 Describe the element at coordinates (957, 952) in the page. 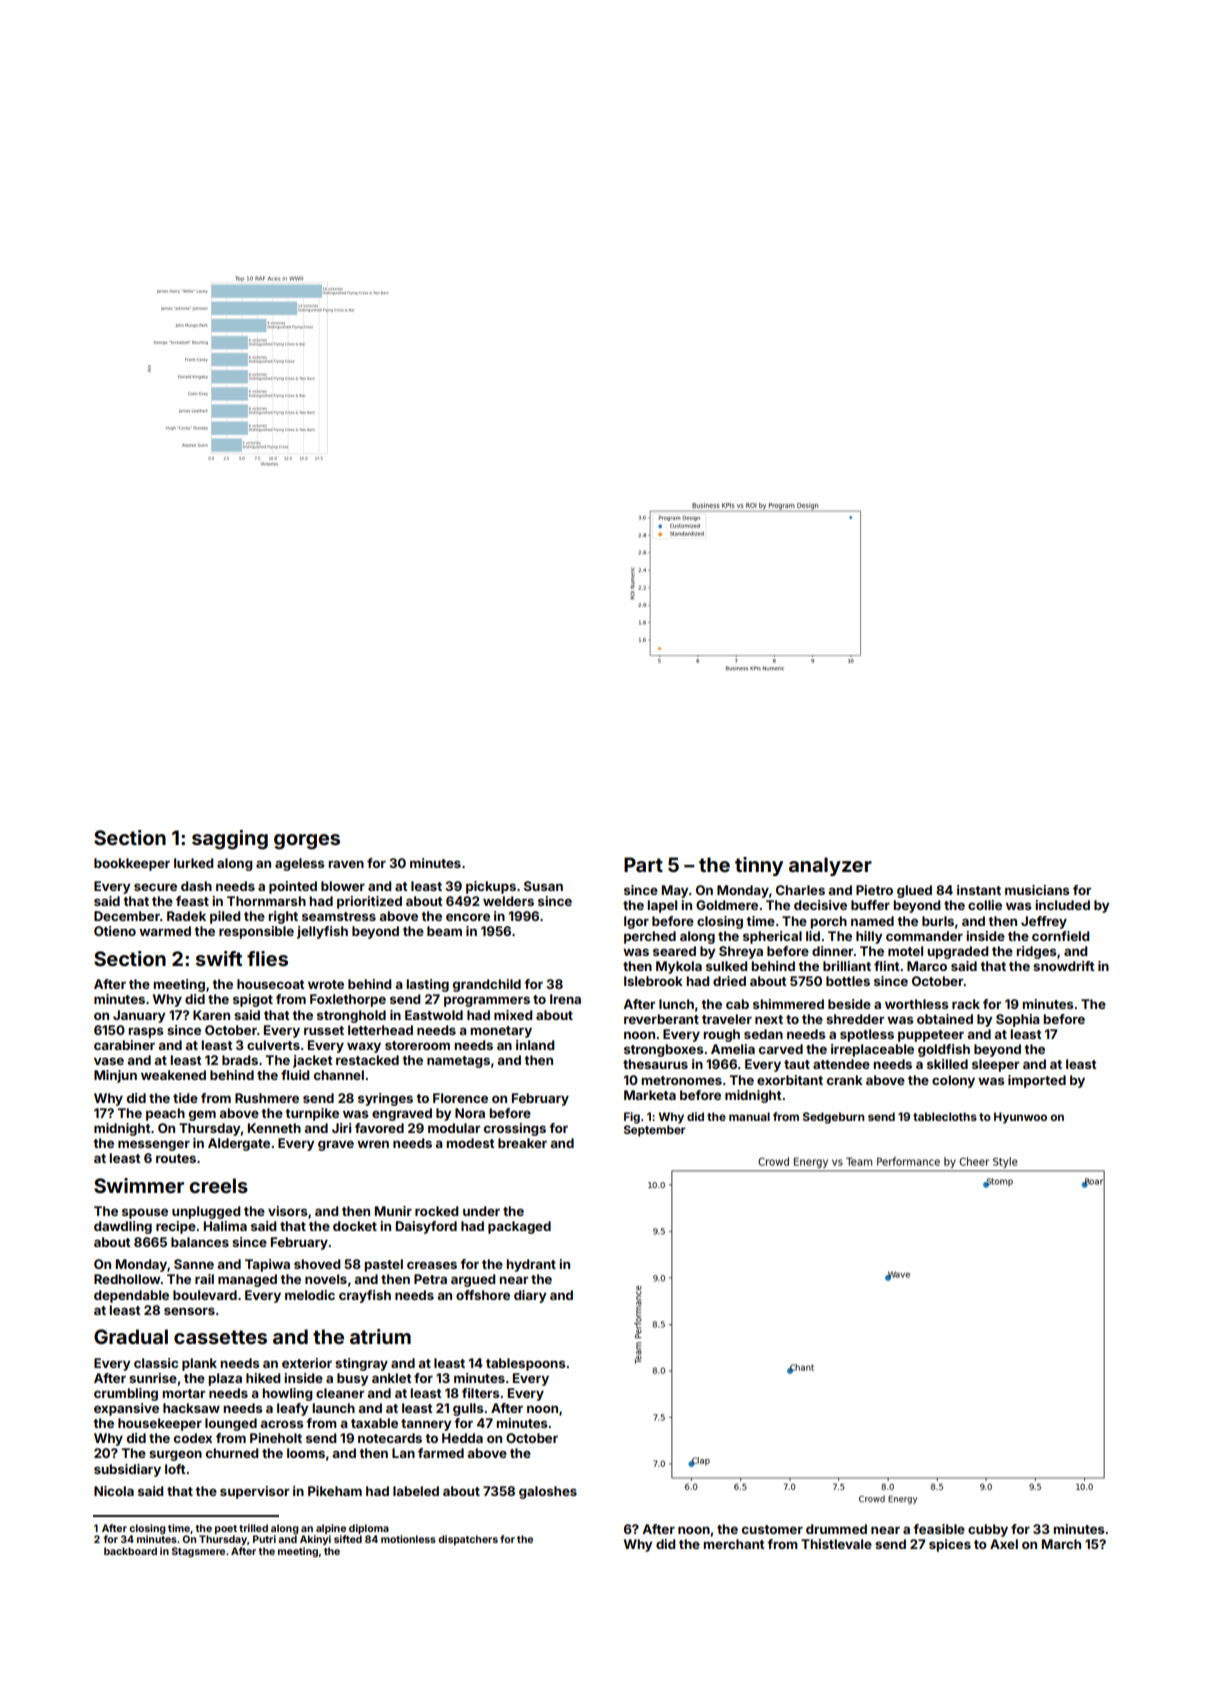

I see `upgraded` at that location.
